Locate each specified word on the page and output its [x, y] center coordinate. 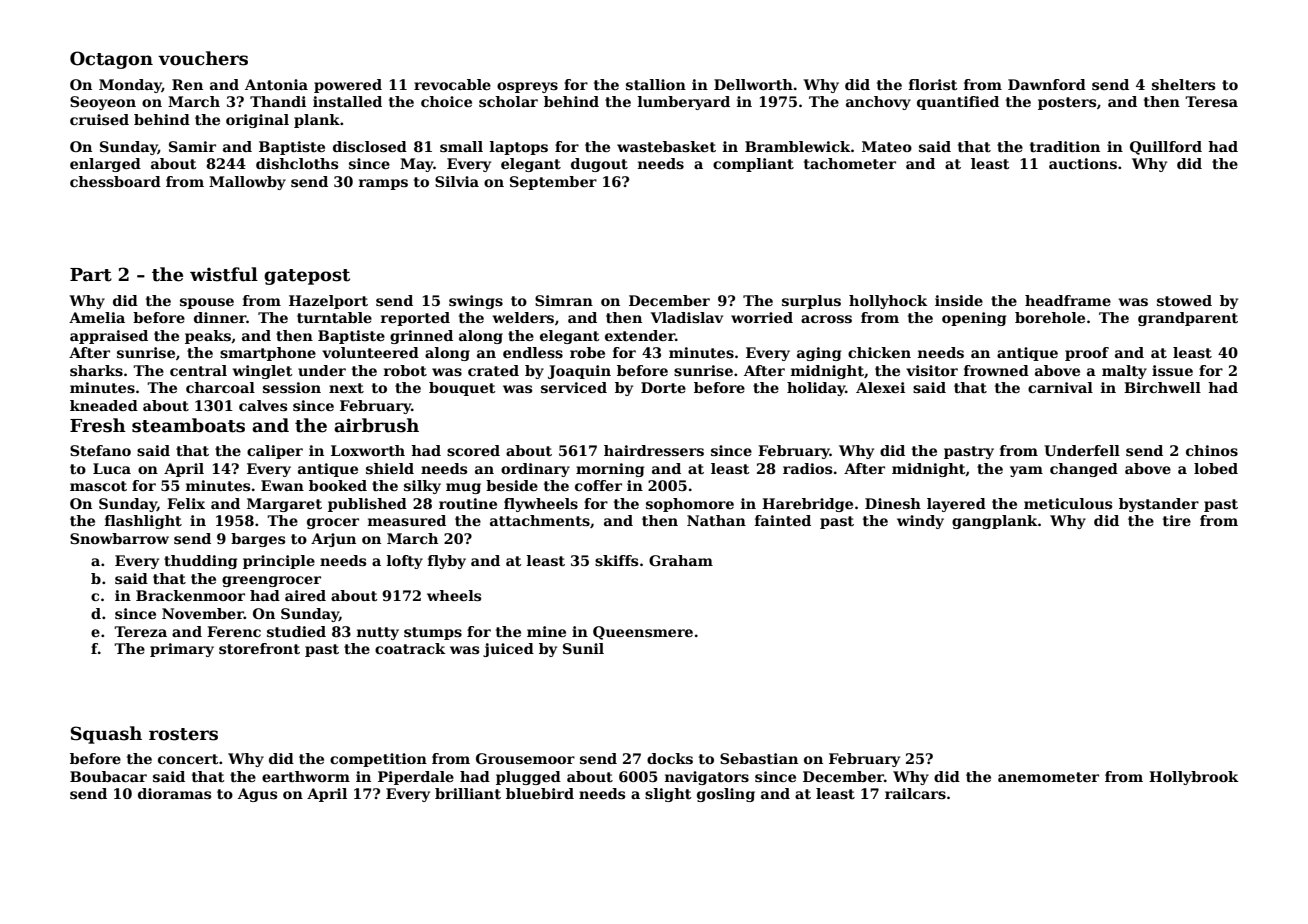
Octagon [111, 60]
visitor [932, 370]
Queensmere [643, 633]
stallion [656, 84]
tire [1177, 520]
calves [263, 405]
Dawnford [1047, 84]
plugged [528, 778]
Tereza [140, 631]
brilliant [468, 793]
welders [523, 317]
